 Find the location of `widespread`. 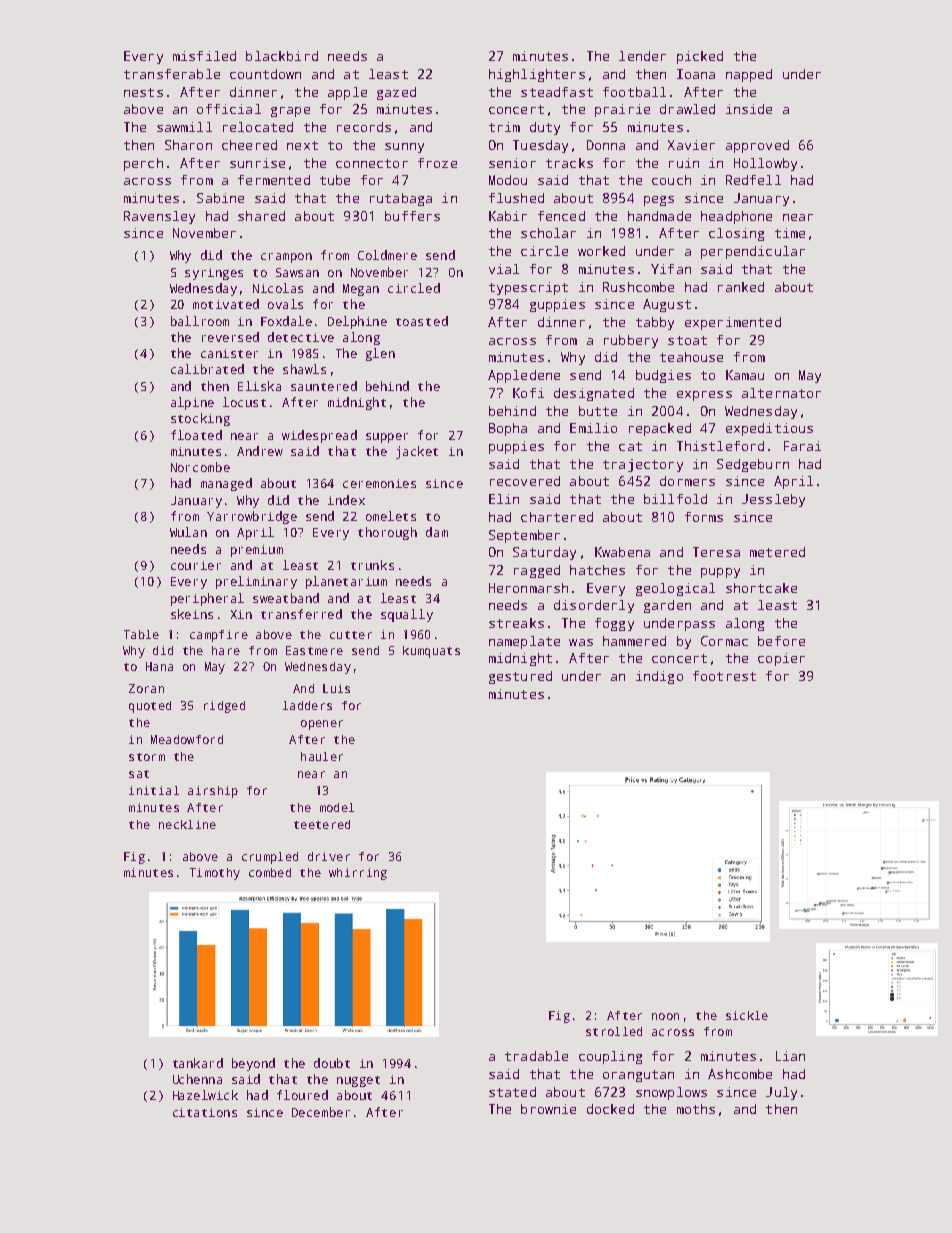

widespread is located at coordinates (319, 436).
